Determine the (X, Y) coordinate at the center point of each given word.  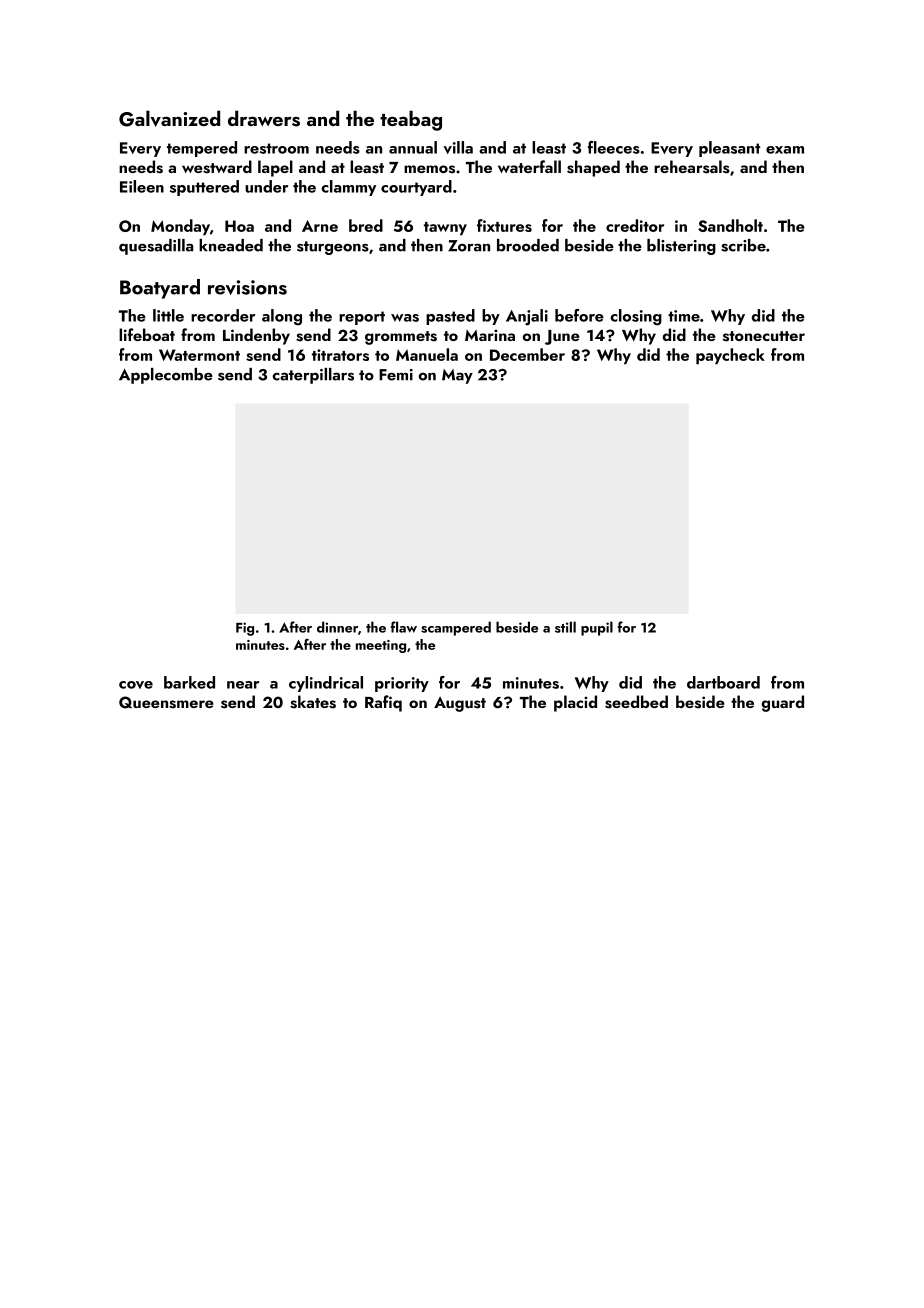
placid (575, 703)
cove (136, 685)
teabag (411, 120)
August (460, 704)
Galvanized (169, 118)
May (457, 376)
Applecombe (166, 376)
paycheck (730, 356)
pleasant (729, 149)
